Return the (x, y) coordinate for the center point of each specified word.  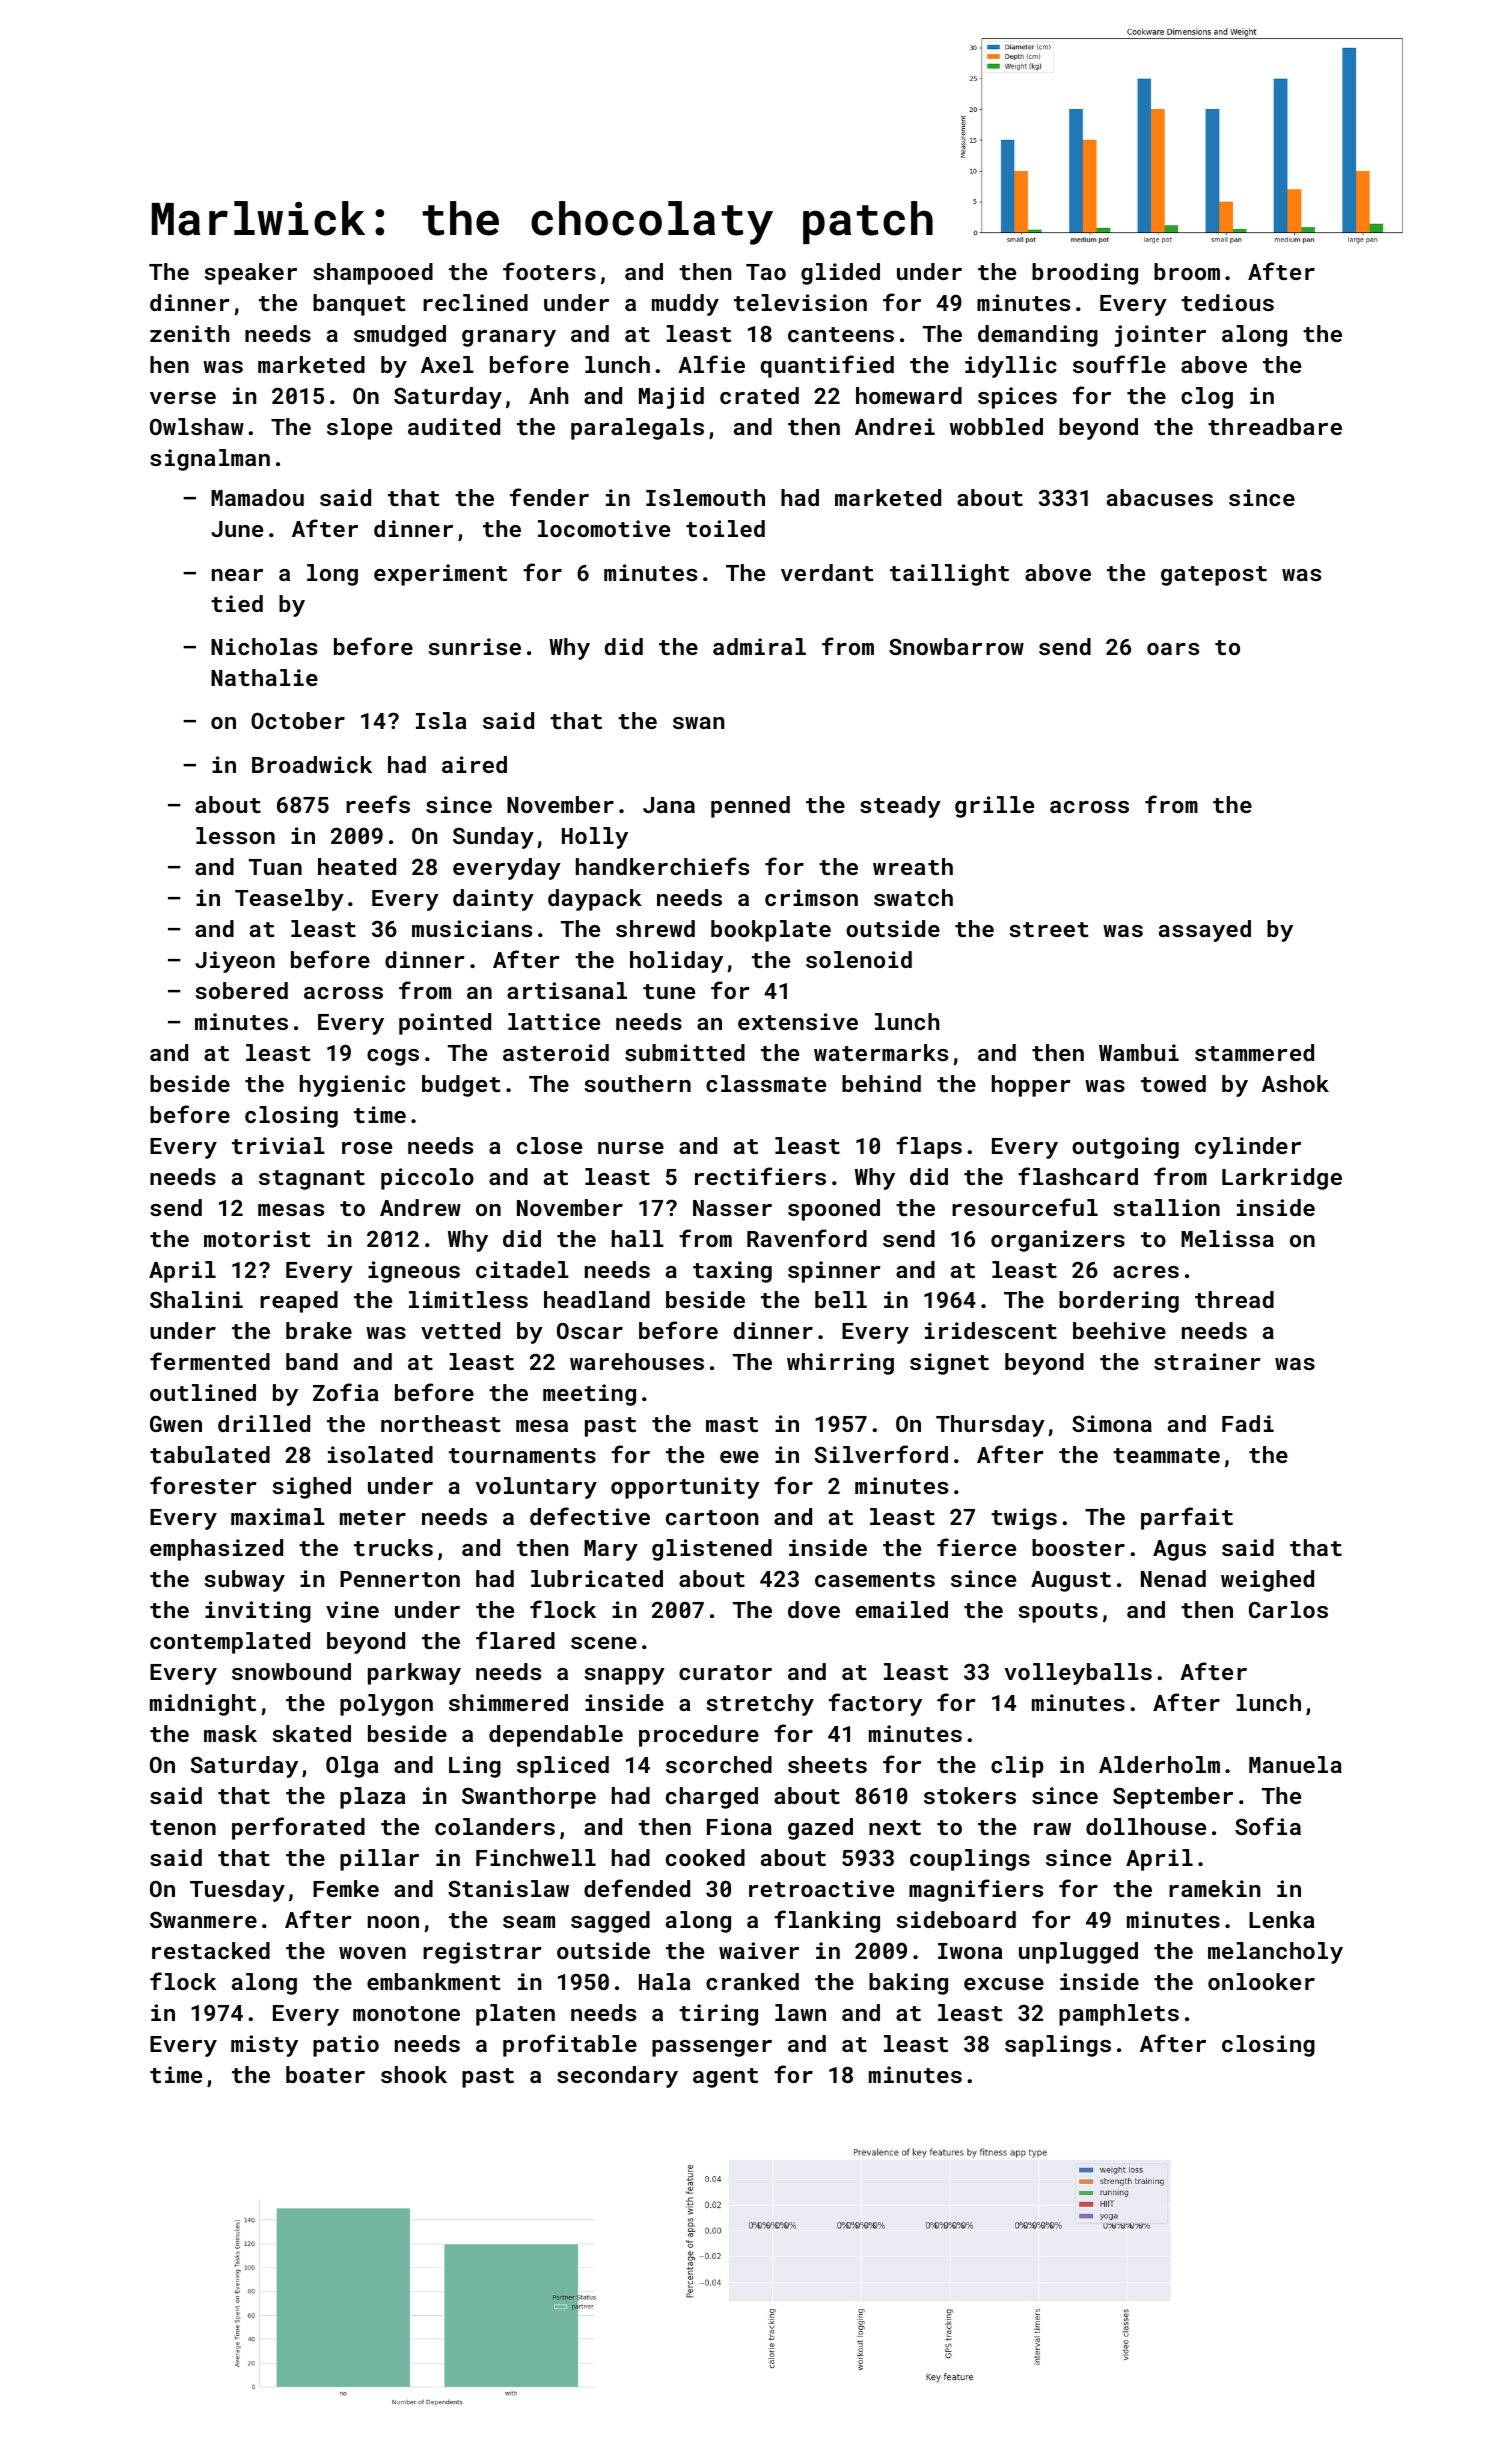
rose (367, 1148)
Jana (669, 805)
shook (414, 2074)
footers (549, 271)
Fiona (739, 1826)
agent (725, 2078)
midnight (203, 1705)
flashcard (1078, 1176)
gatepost (1214, 576)
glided (840, 274)
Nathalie (264, 677)
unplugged (1078, 1953)
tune (669, 991)
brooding (1085, 274)
